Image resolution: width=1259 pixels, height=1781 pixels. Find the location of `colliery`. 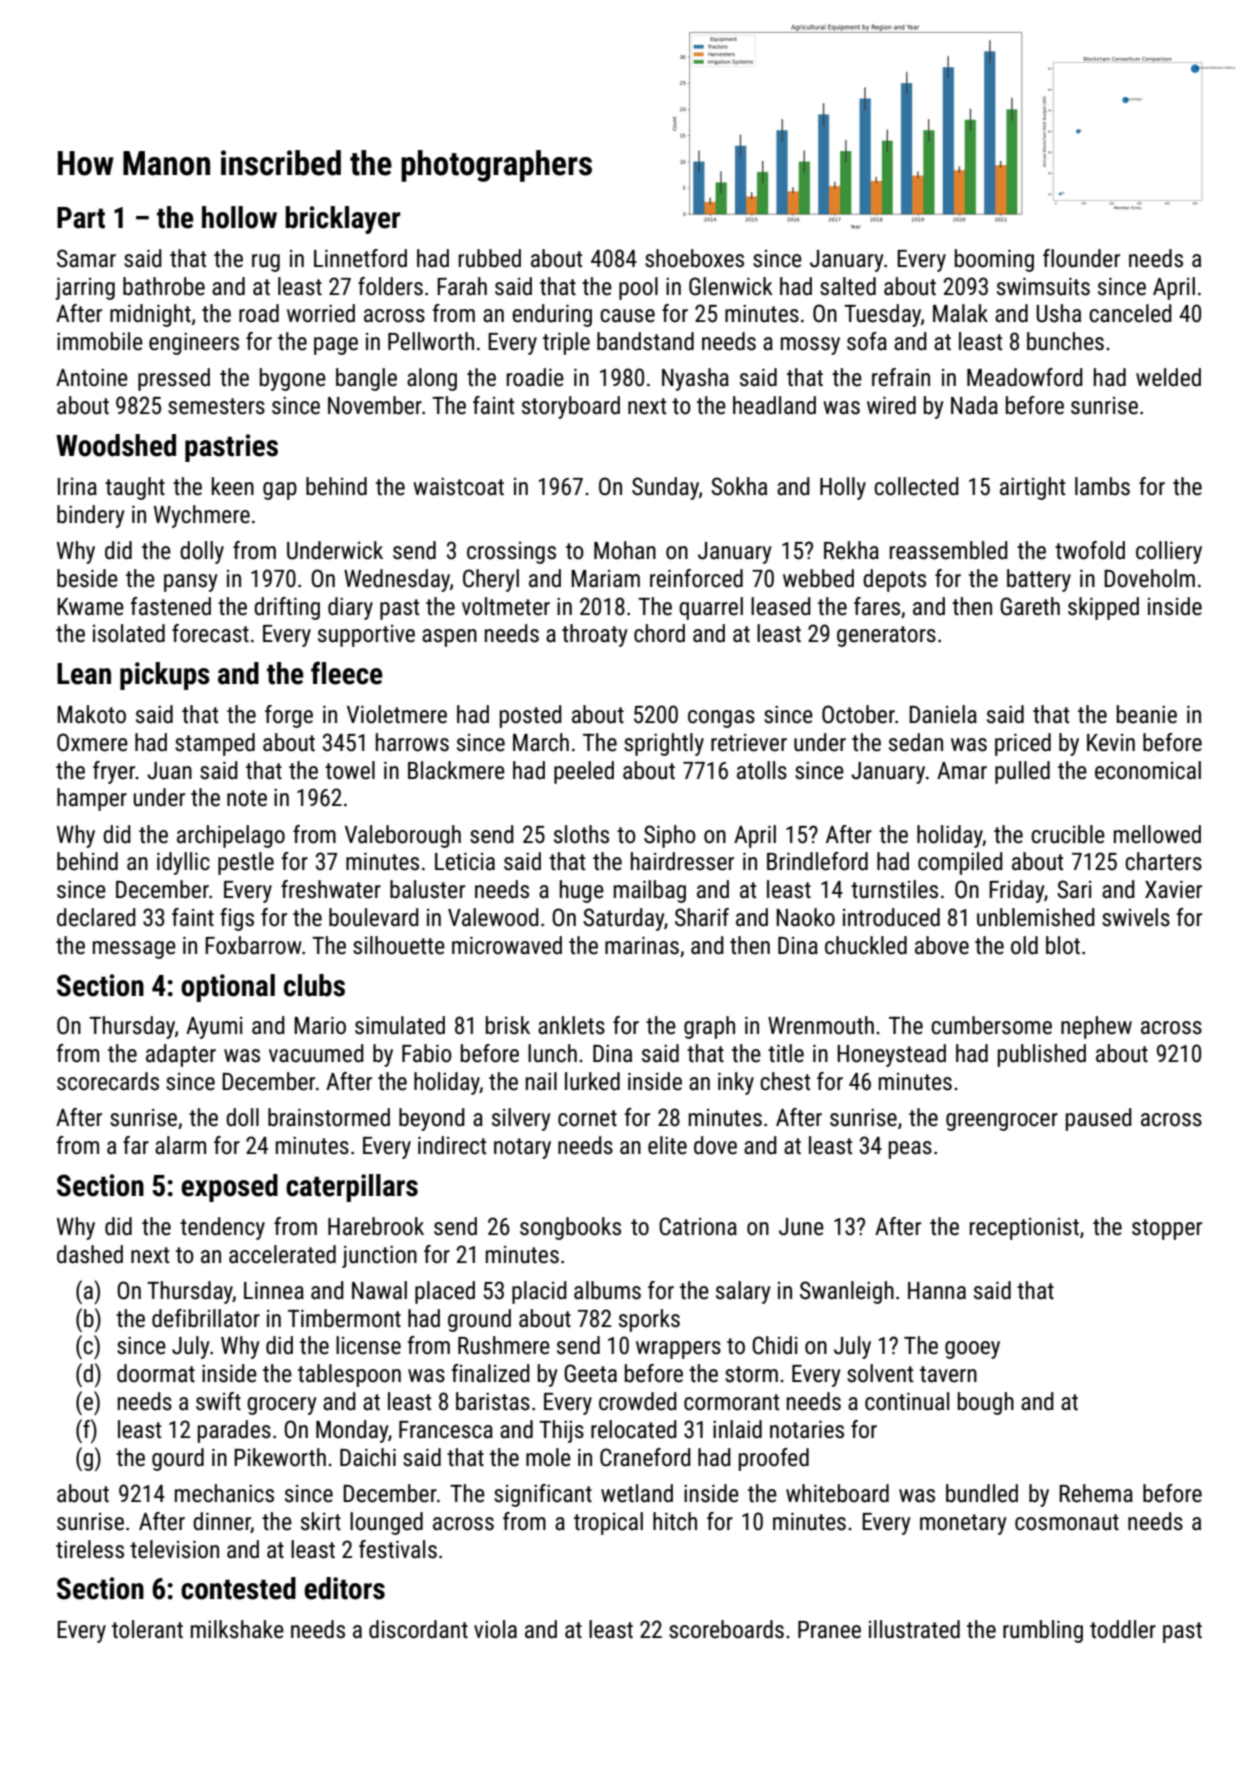

colliery is located at coordinates (1169, 552).
